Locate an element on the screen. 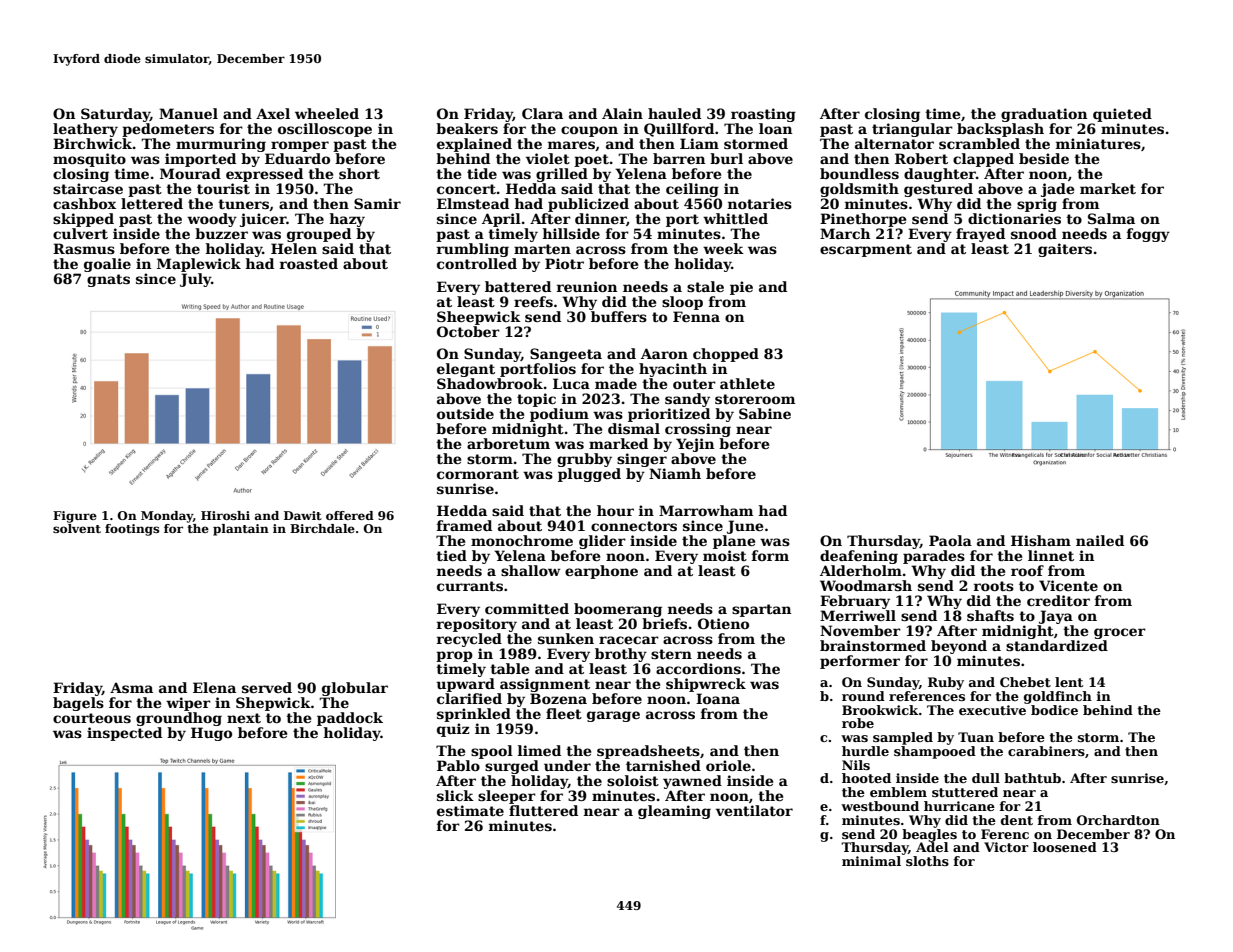 Image resolution: width=1233 pixels, height=952 pixels. paddock is located at coordinates (350, 719).
